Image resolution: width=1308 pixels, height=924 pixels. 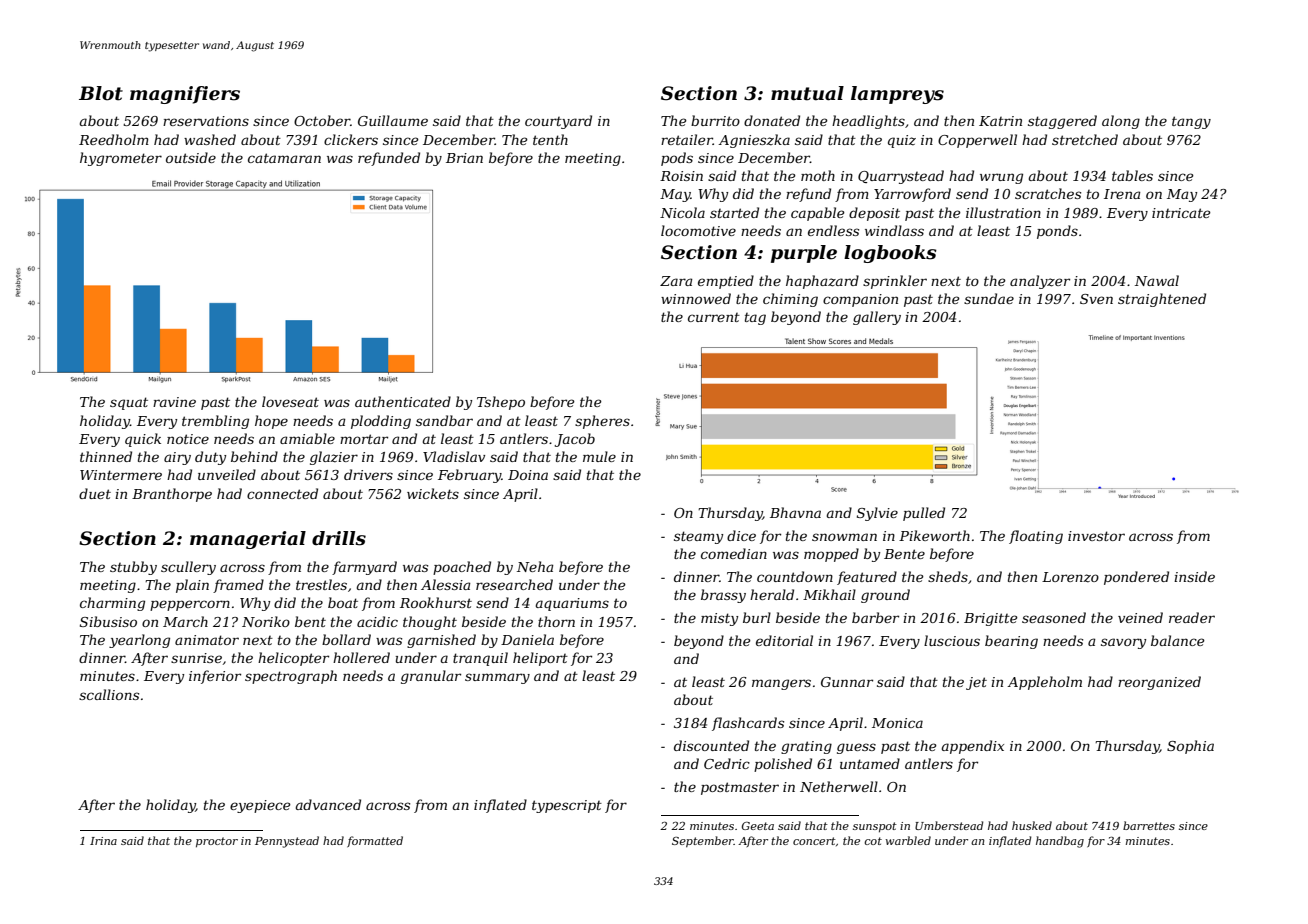 I want to click on mutual, so click(x=807, y=93).
